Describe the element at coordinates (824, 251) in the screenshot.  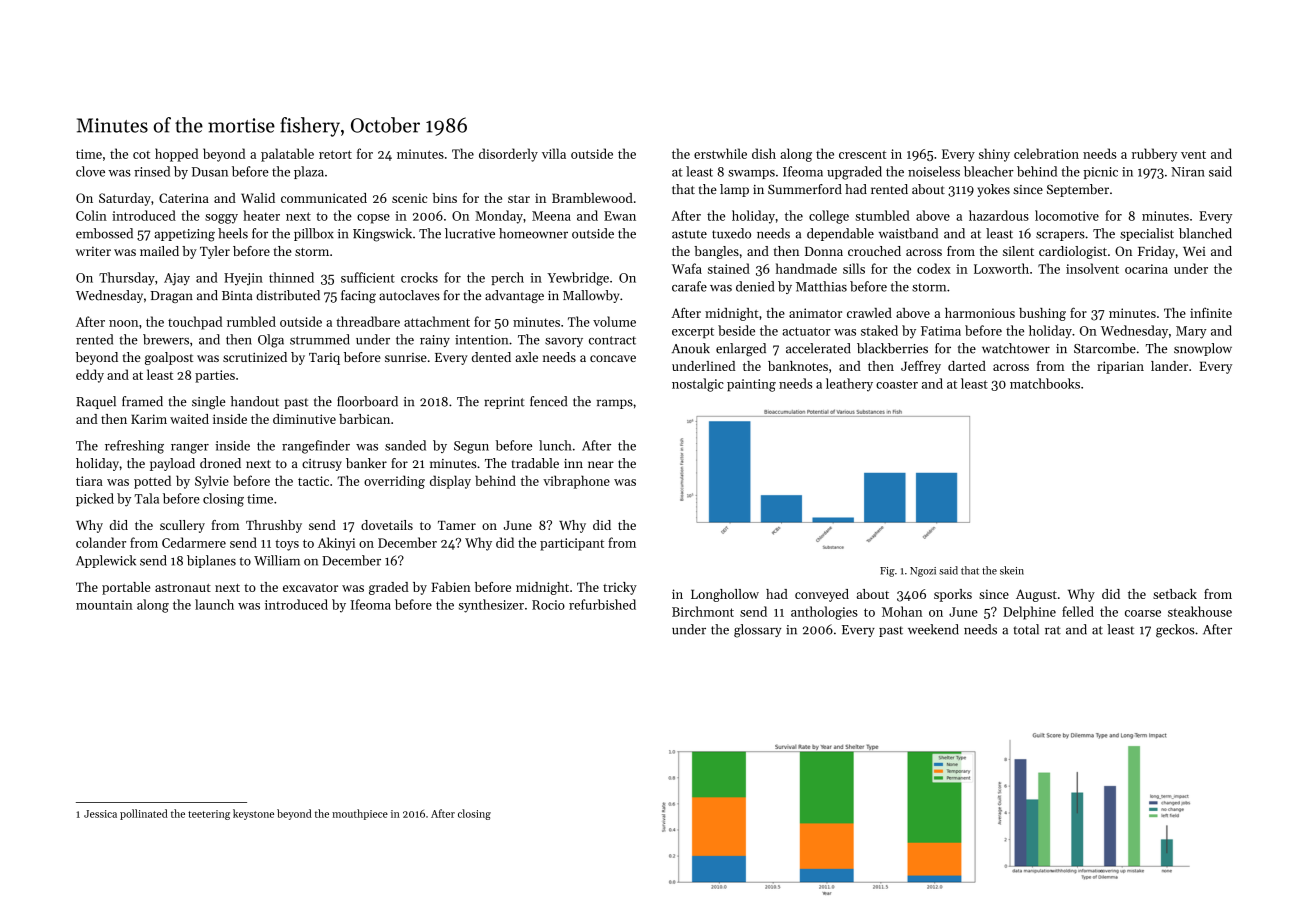
I see `Donna` at that location.
